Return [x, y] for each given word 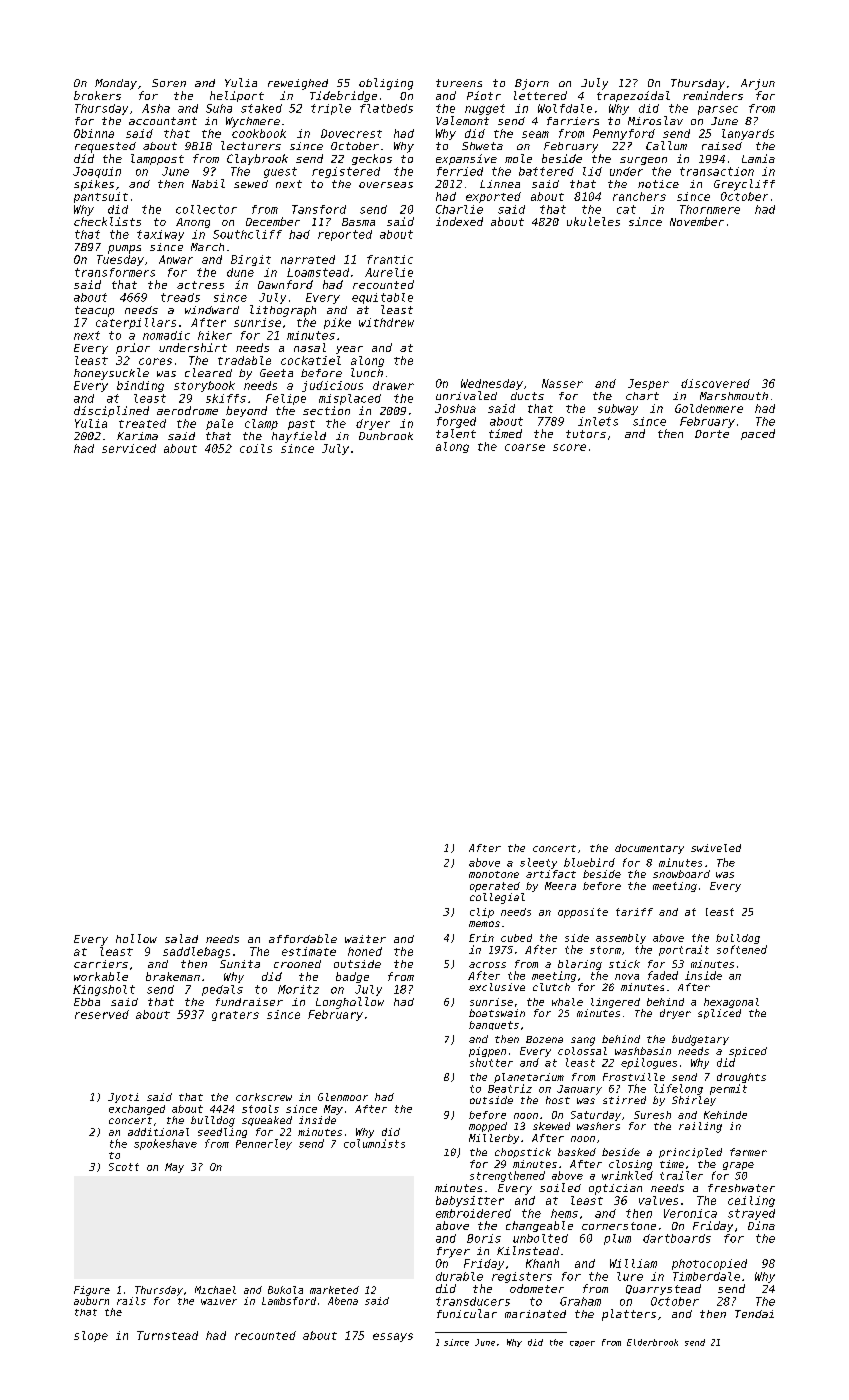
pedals [222, 990]
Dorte [712, 434]
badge [352, 977]
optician [615, 1189]
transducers [473, 1301]
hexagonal [731, 1003]
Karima [137, 436]
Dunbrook [386, 436]
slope [91, 1336]
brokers [97, 95]
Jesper [648, 384]
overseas [386, 185]
